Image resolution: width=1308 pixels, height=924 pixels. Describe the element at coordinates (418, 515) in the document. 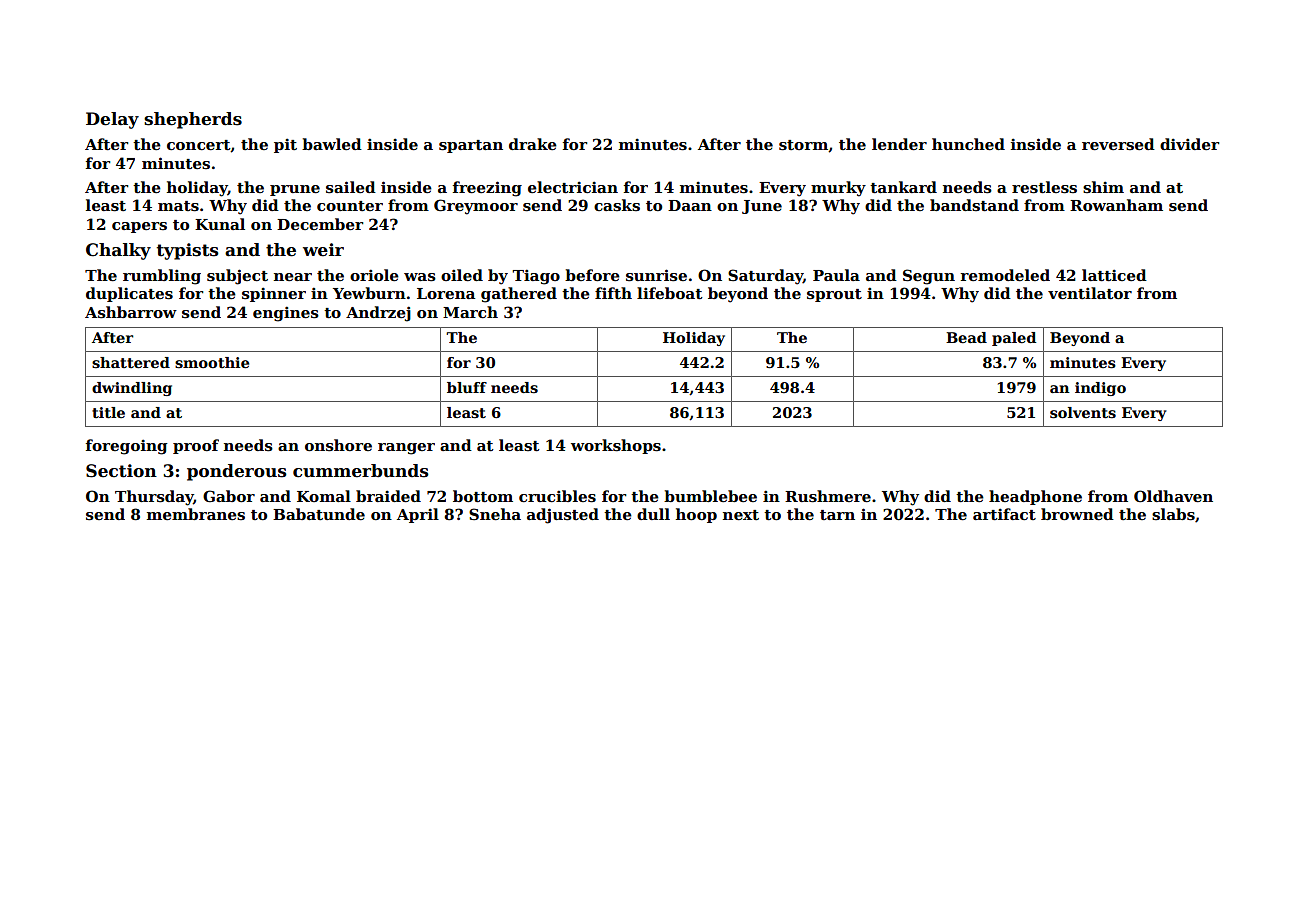

I see `April` at that location.
